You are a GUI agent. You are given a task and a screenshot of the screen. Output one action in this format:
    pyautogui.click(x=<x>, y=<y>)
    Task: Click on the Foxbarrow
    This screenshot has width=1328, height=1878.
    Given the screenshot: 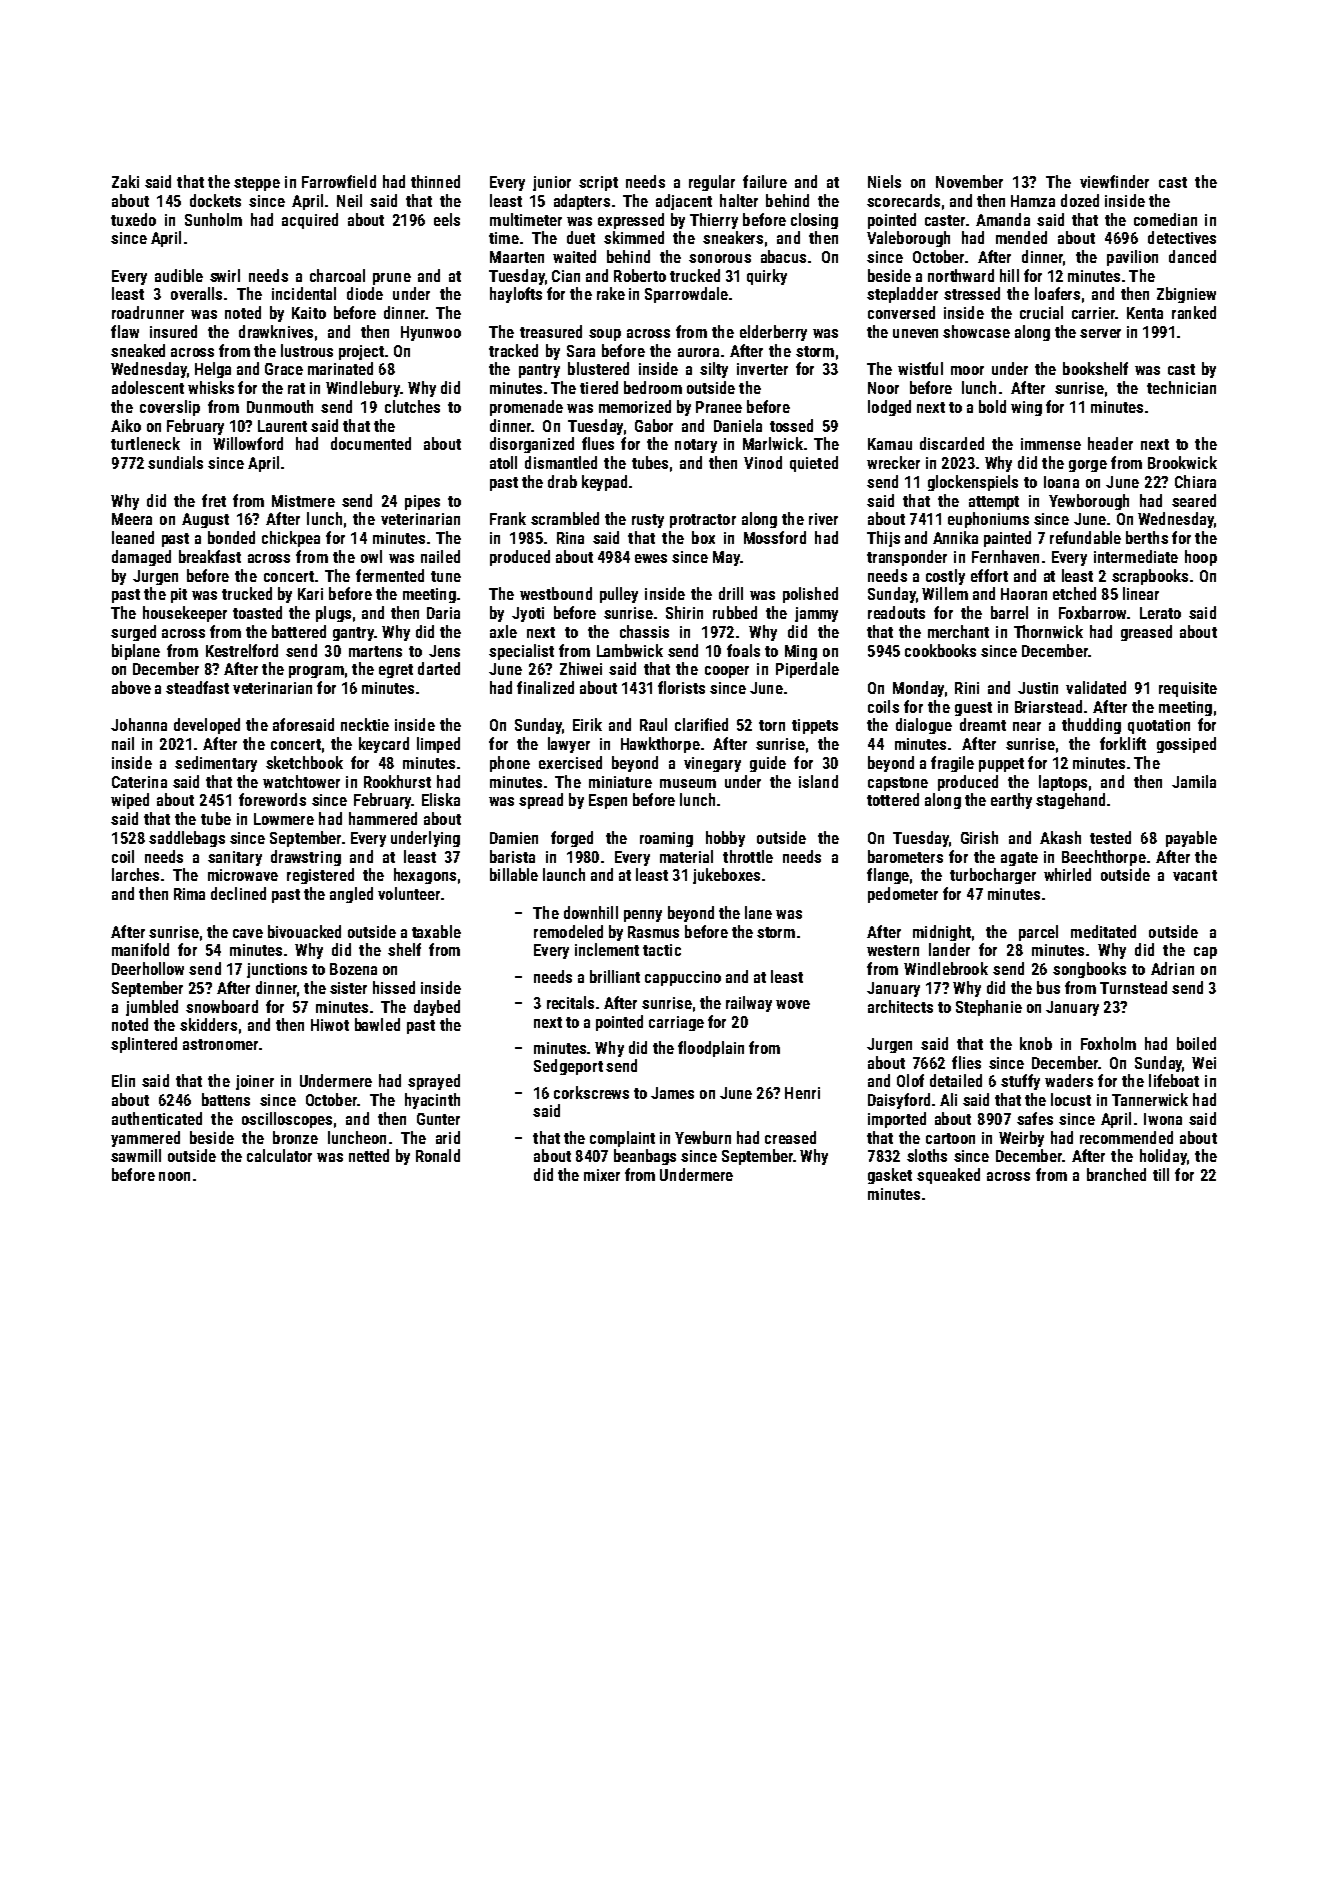 What is the action you would take?
    pyautogui.click(x=1092, y=612)
